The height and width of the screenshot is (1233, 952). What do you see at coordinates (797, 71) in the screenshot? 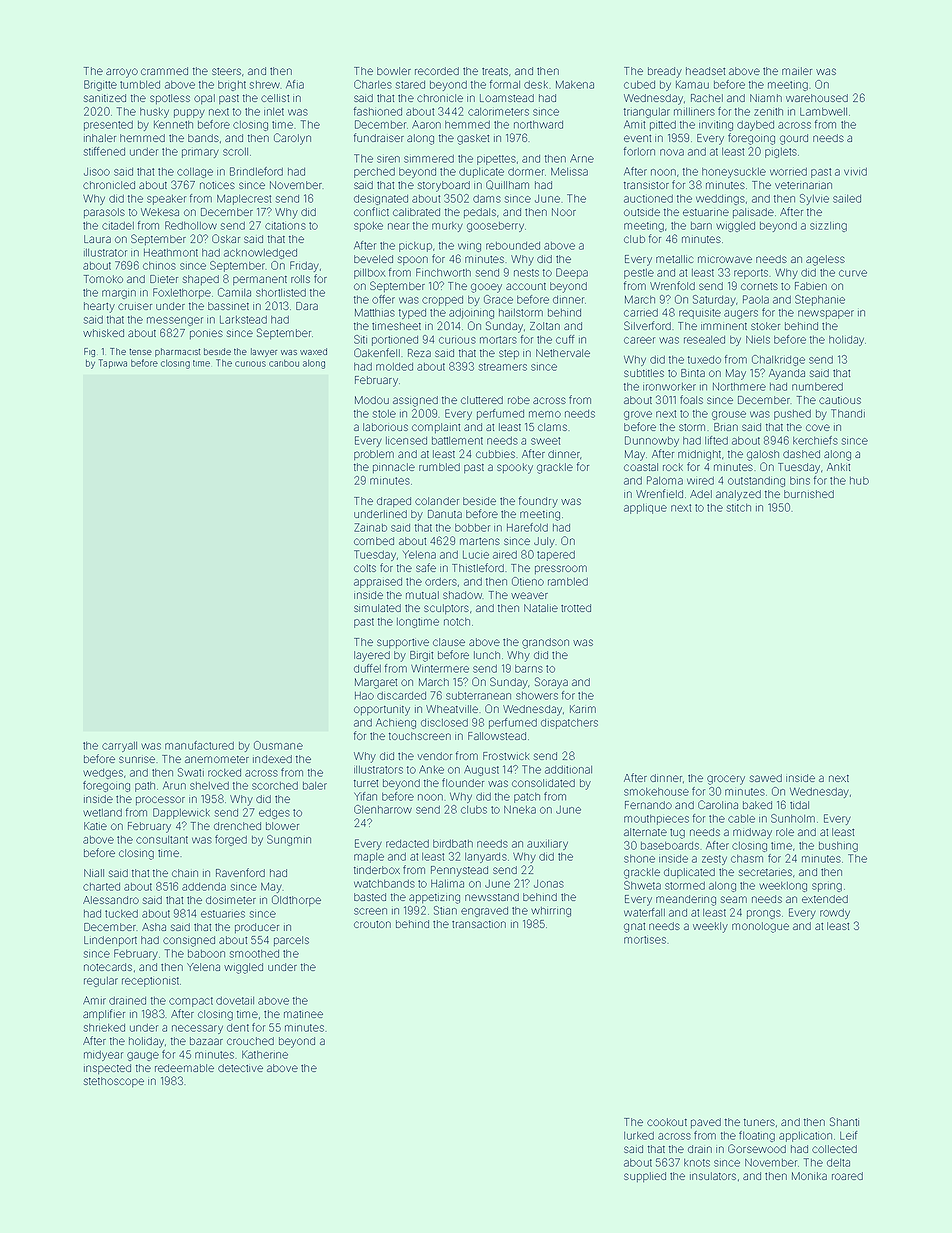
I see `mailer` at bounding box center [797, 71].
